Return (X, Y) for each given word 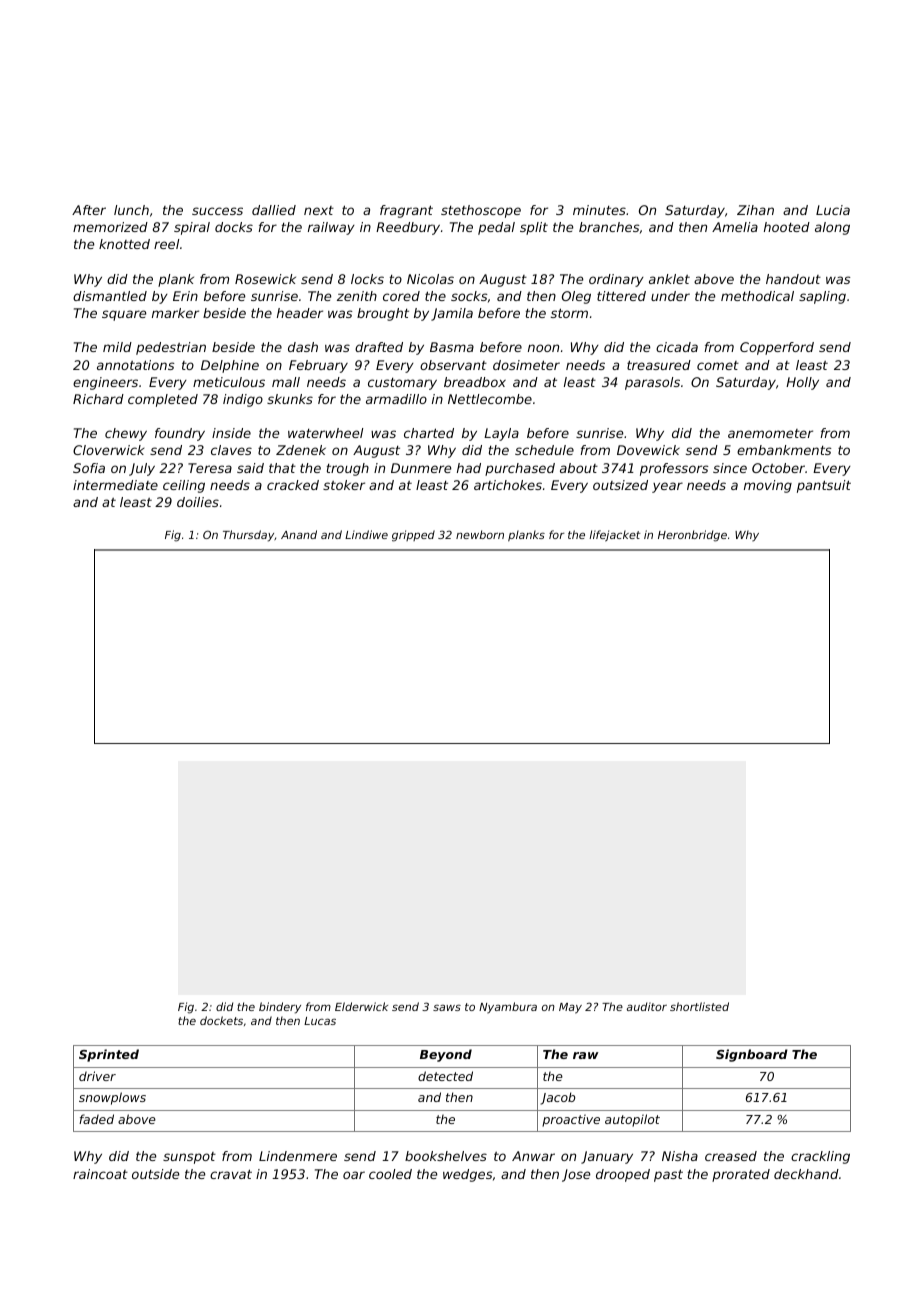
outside (156, 1174)
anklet (669, 279)
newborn (480, 534)
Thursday (248, 536)
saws (447, 1008)
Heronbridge (692, 536)
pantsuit (824, 486)
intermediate (115, 485)
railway (331, 228)
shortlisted (699, 1006)
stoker (344, 485)
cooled (390, 1174)
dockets (221, 1020)
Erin (185, 296)
